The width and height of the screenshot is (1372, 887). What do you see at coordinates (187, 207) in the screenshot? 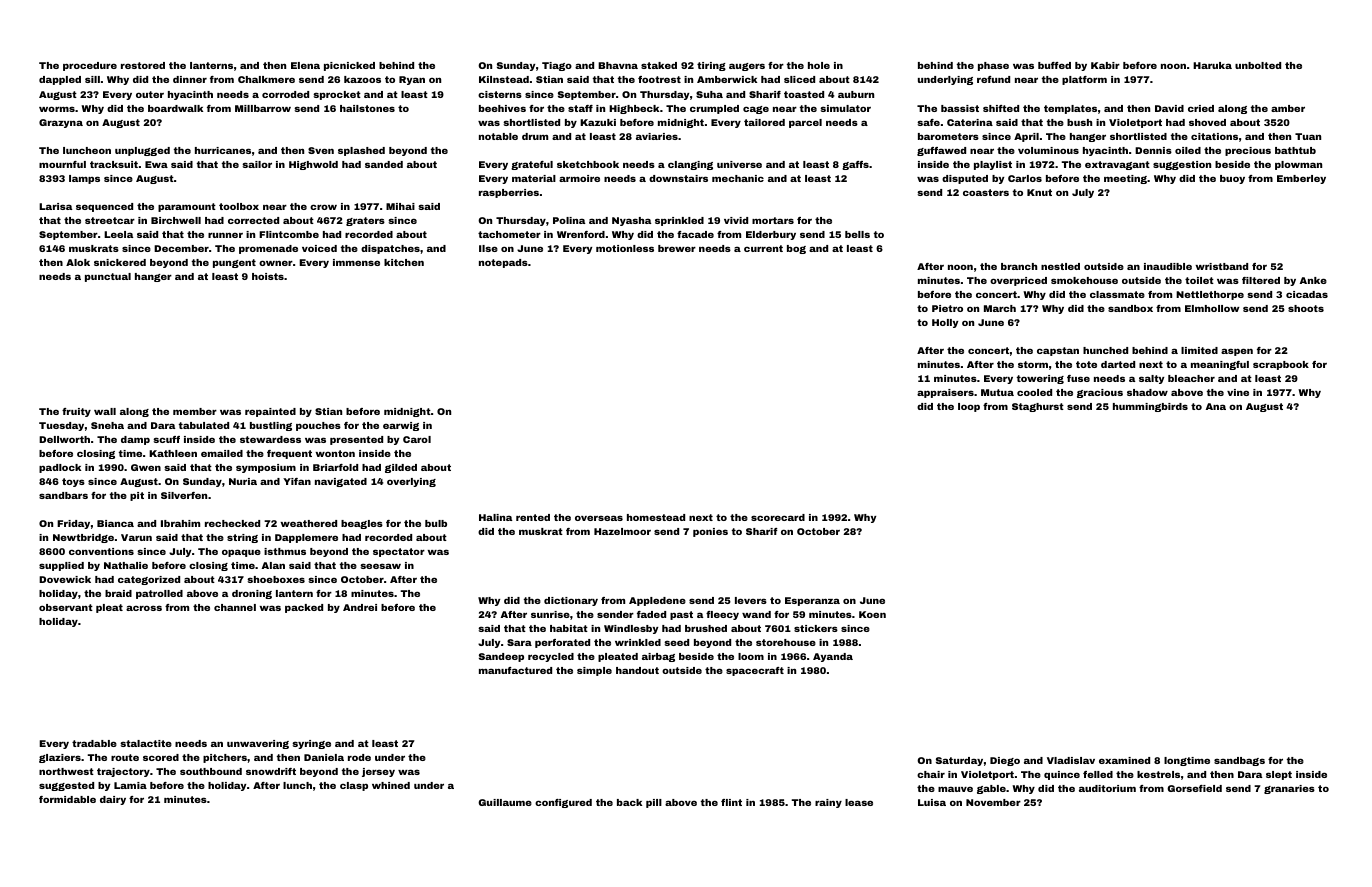
I see `paramount` at bounding box center [187, 207].
